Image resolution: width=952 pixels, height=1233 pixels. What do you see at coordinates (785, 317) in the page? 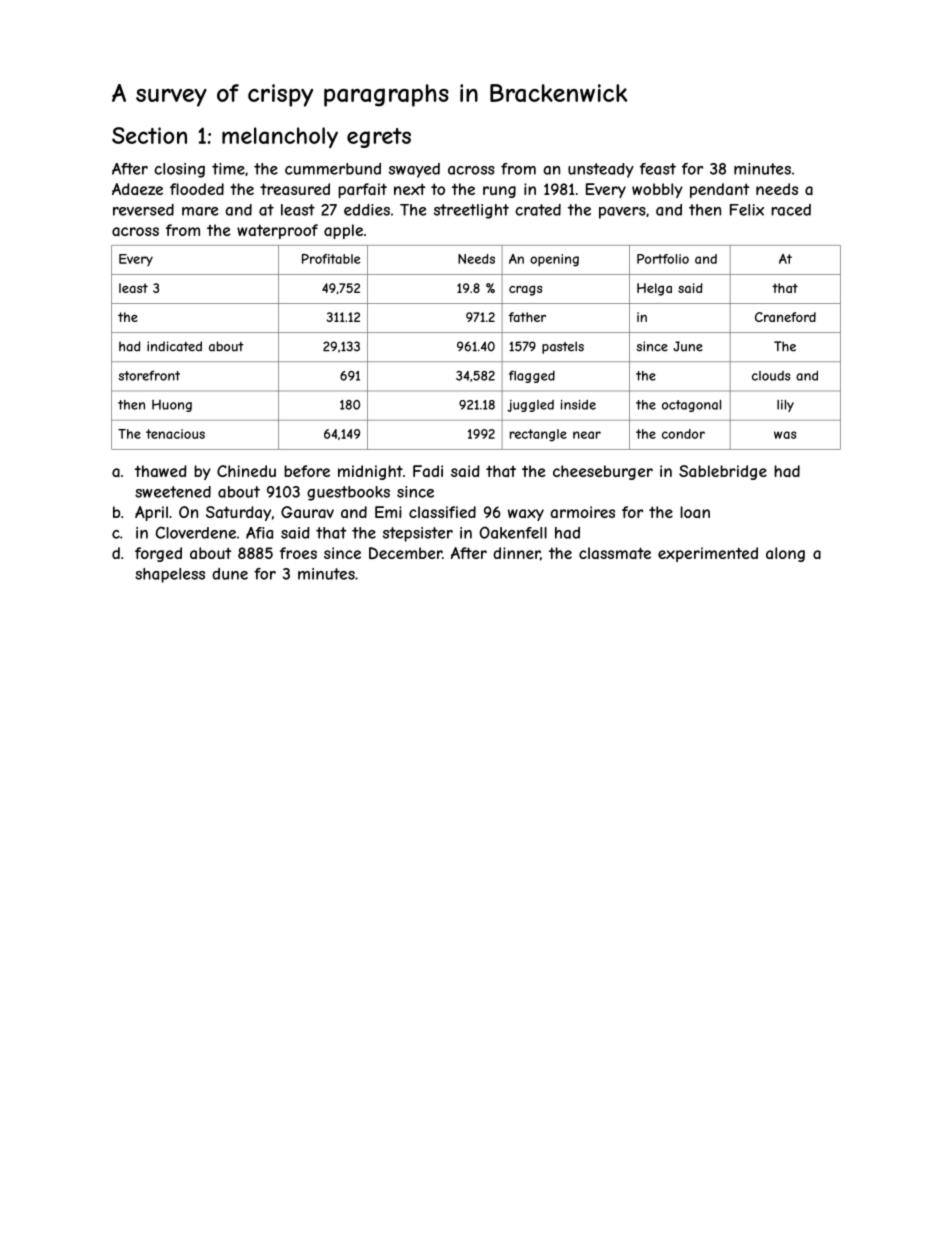
I see `Craneford` at bounding box center [785, 317].
